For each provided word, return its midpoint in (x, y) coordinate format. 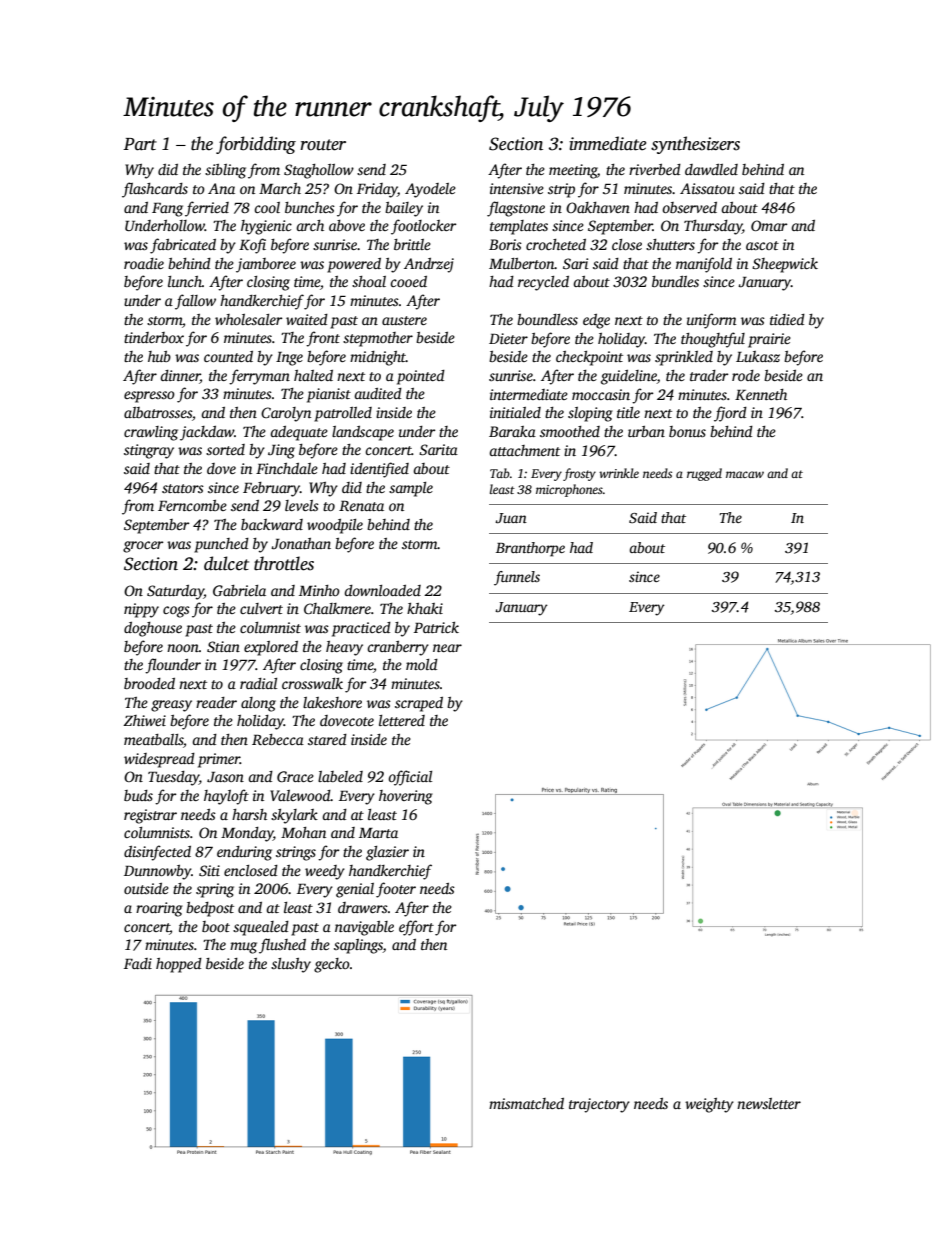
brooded (149, 683)
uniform (711, 321)
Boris (505, 244)
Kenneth (761, 394)
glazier (387, 853)
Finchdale (287, 468)
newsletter (769, 1103)
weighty (709, 1105)
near (447, 648)
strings (296, 853)
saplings (358, 946)
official (410, 778)
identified (379, 470)
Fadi (138, 963)
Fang (167, 210)
